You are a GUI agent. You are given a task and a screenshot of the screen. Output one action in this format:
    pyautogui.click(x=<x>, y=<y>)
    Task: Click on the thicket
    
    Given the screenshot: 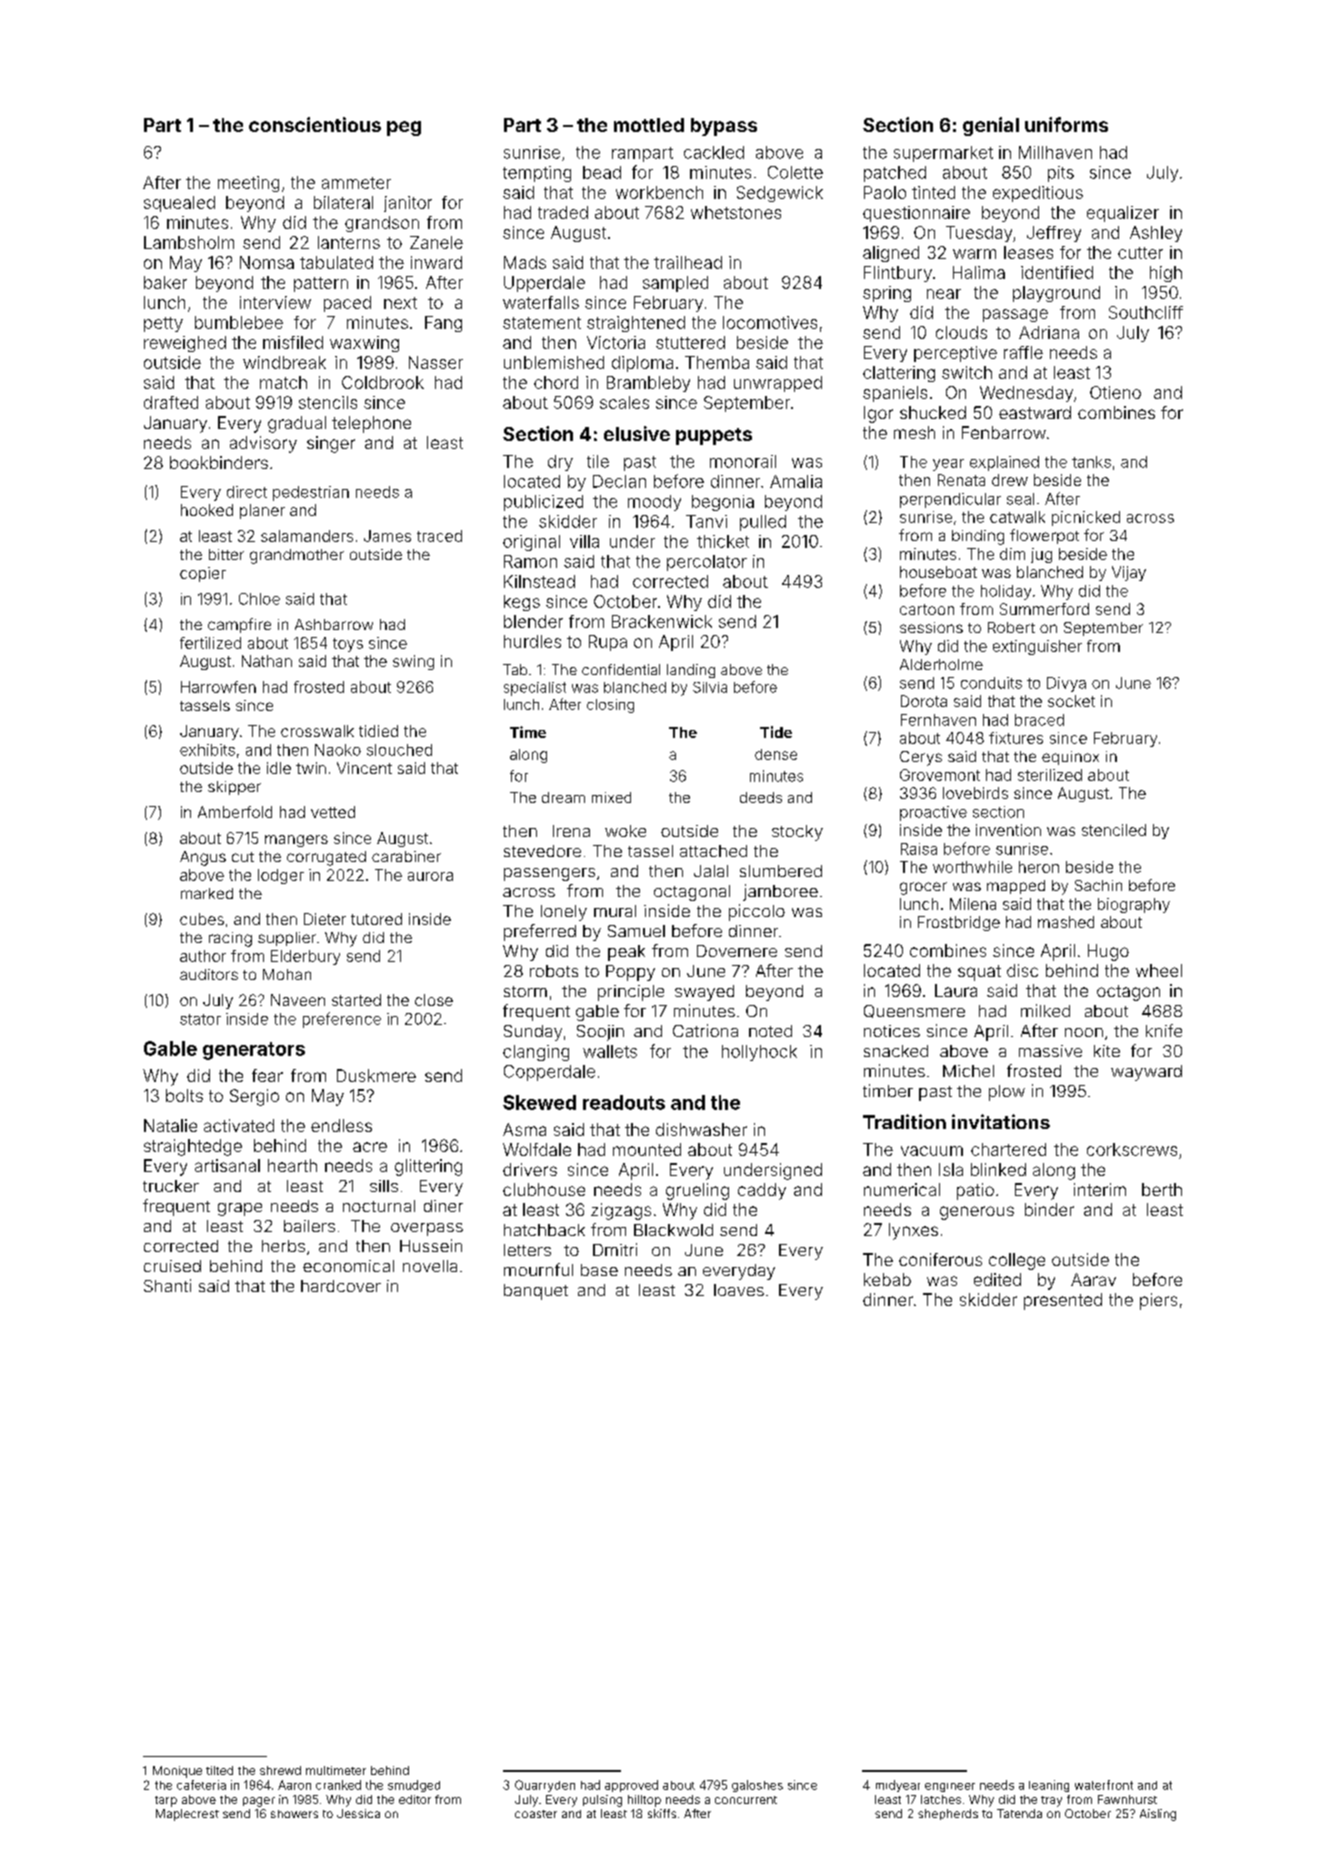 What is the action you would take?
    pyautogui.click(x=723, y=541)
